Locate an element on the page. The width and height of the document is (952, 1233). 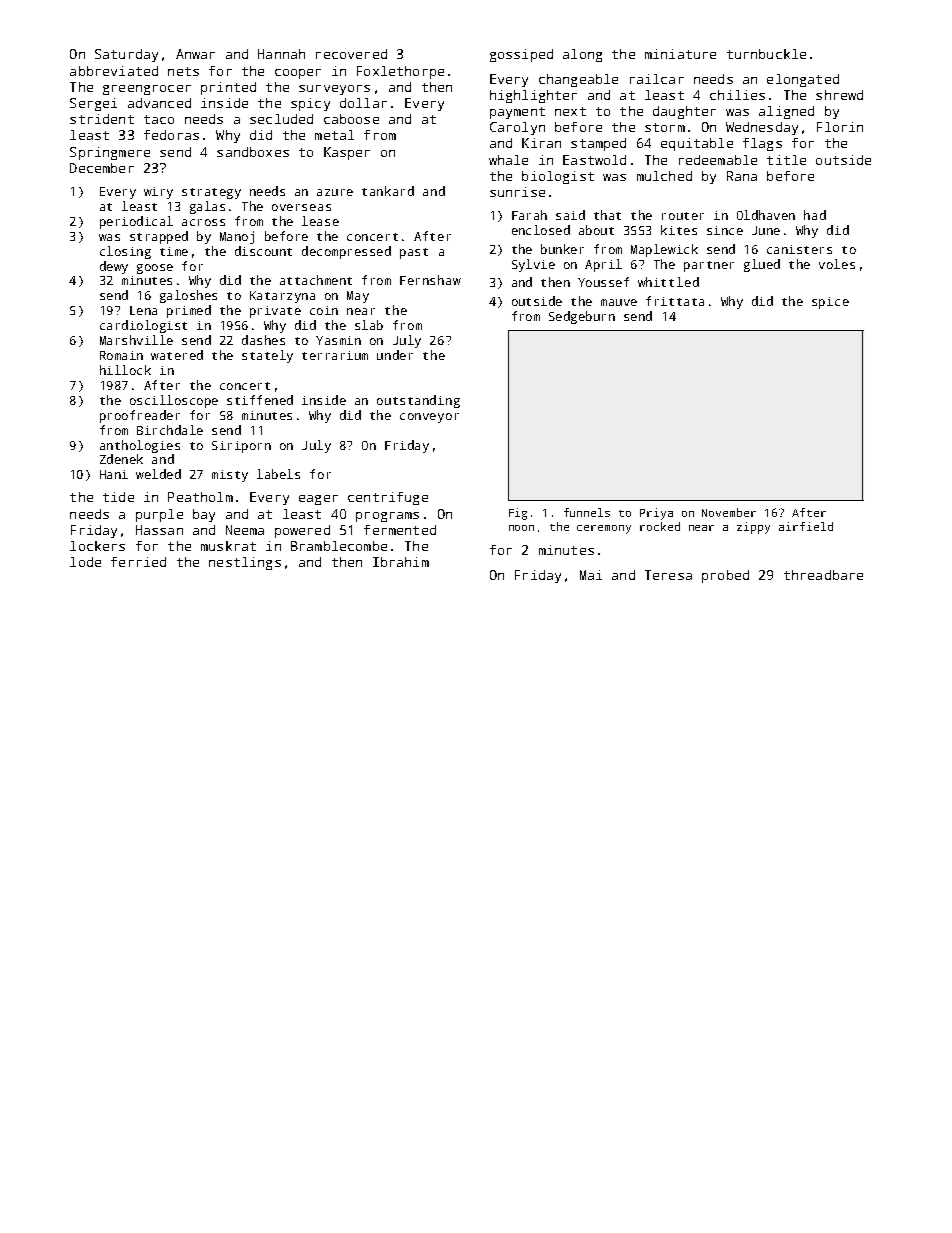
recovered is located at coordinates (351, 54).
